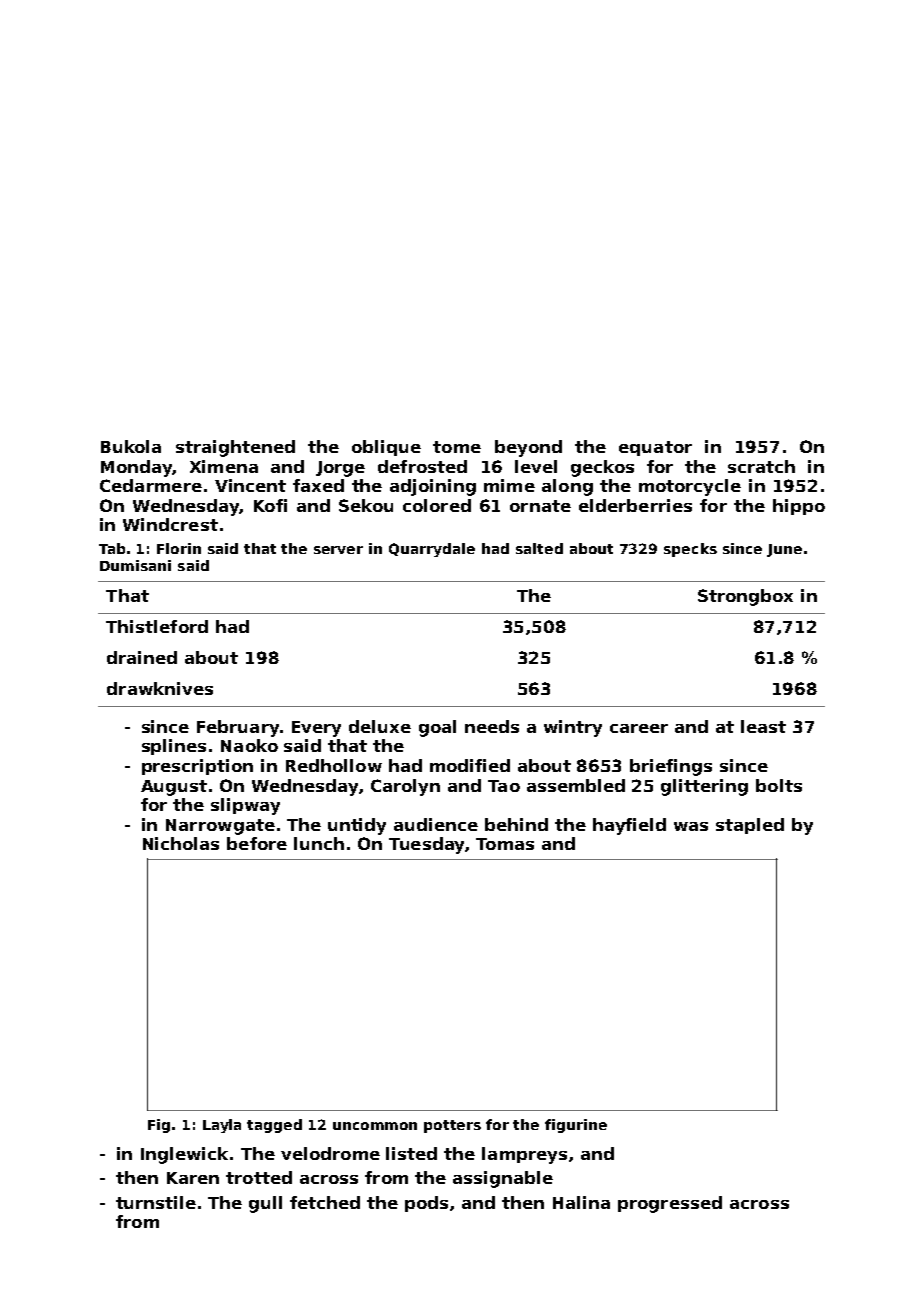 The image size is (924, 1308). What do you see at coordinates (576, 1126) in the page?
I see `figurine` at bounding box center [576, 1126].
